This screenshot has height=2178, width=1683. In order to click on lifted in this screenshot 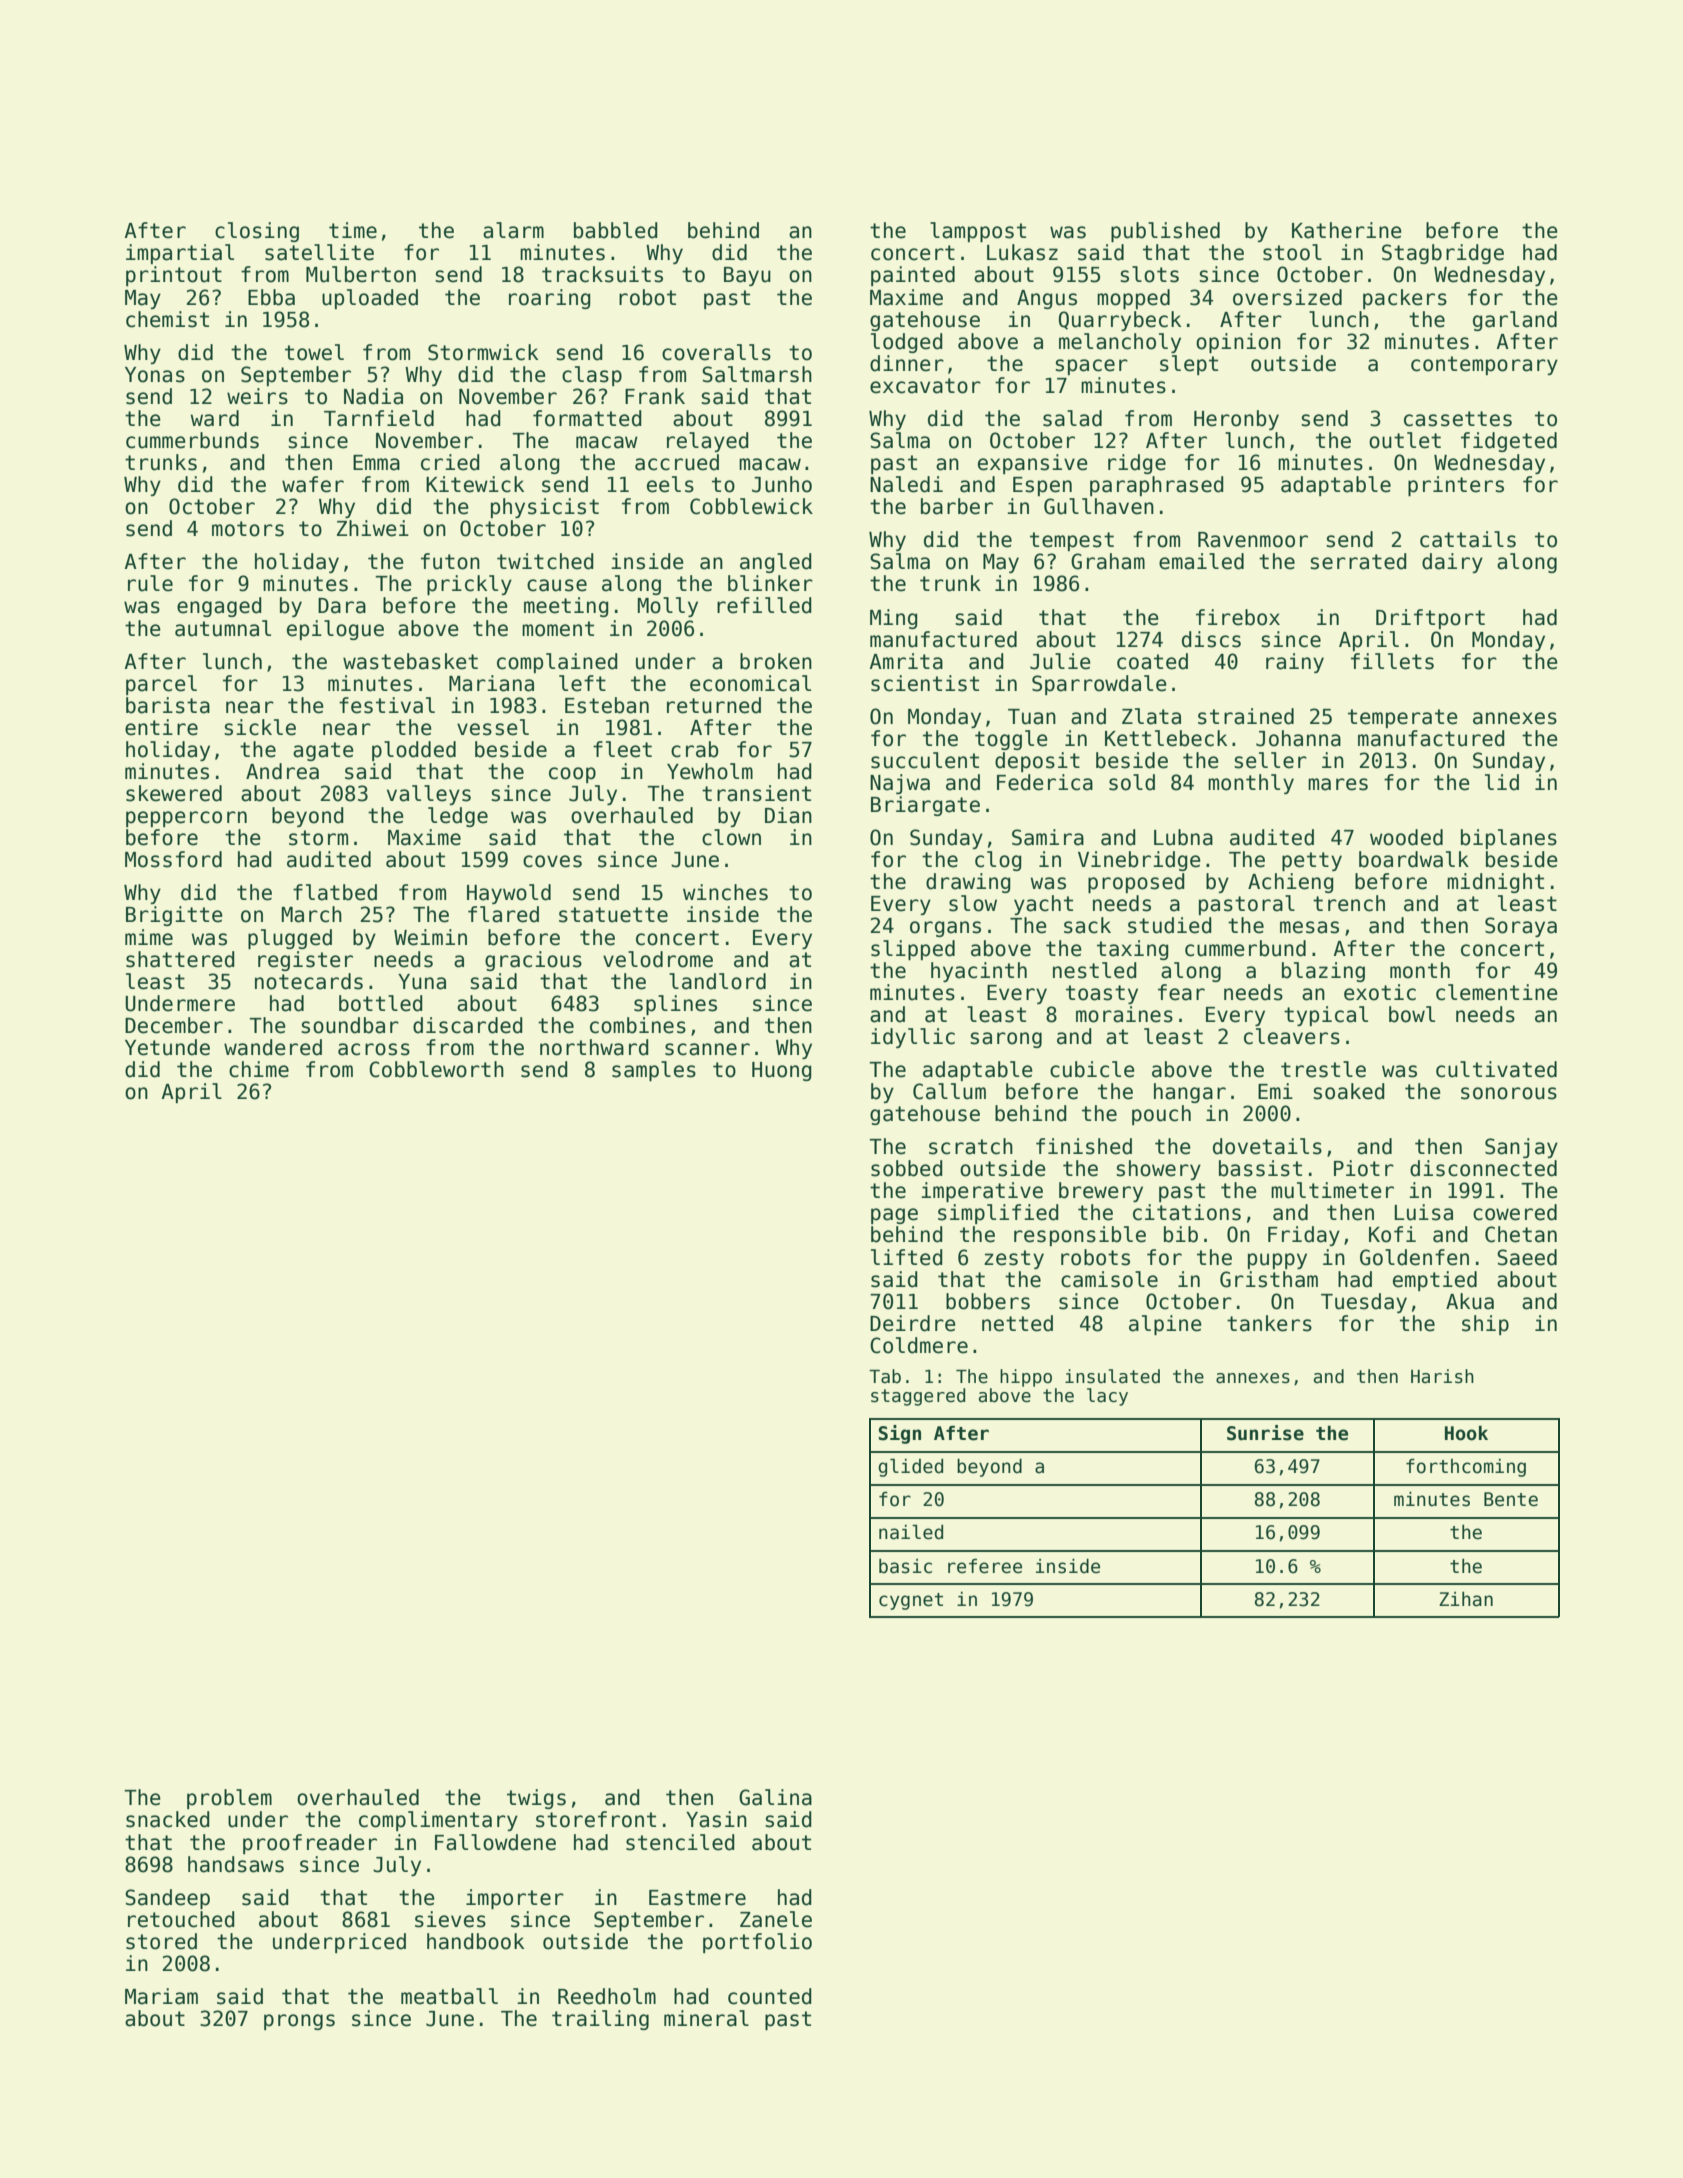, I will do `click(907, 1257)`.
